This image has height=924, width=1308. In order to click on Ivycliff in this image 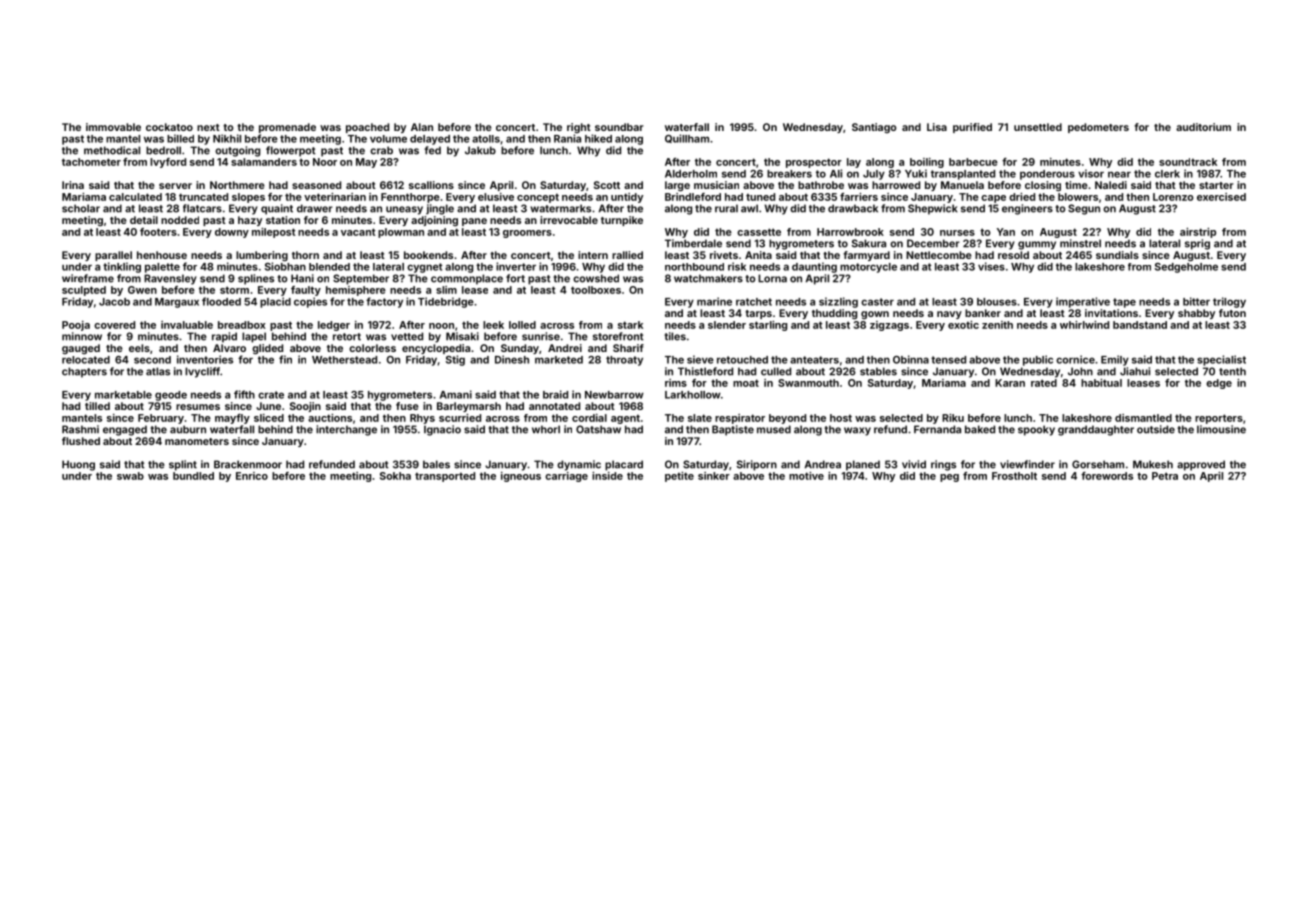, I will do `click(202, 372)`.
